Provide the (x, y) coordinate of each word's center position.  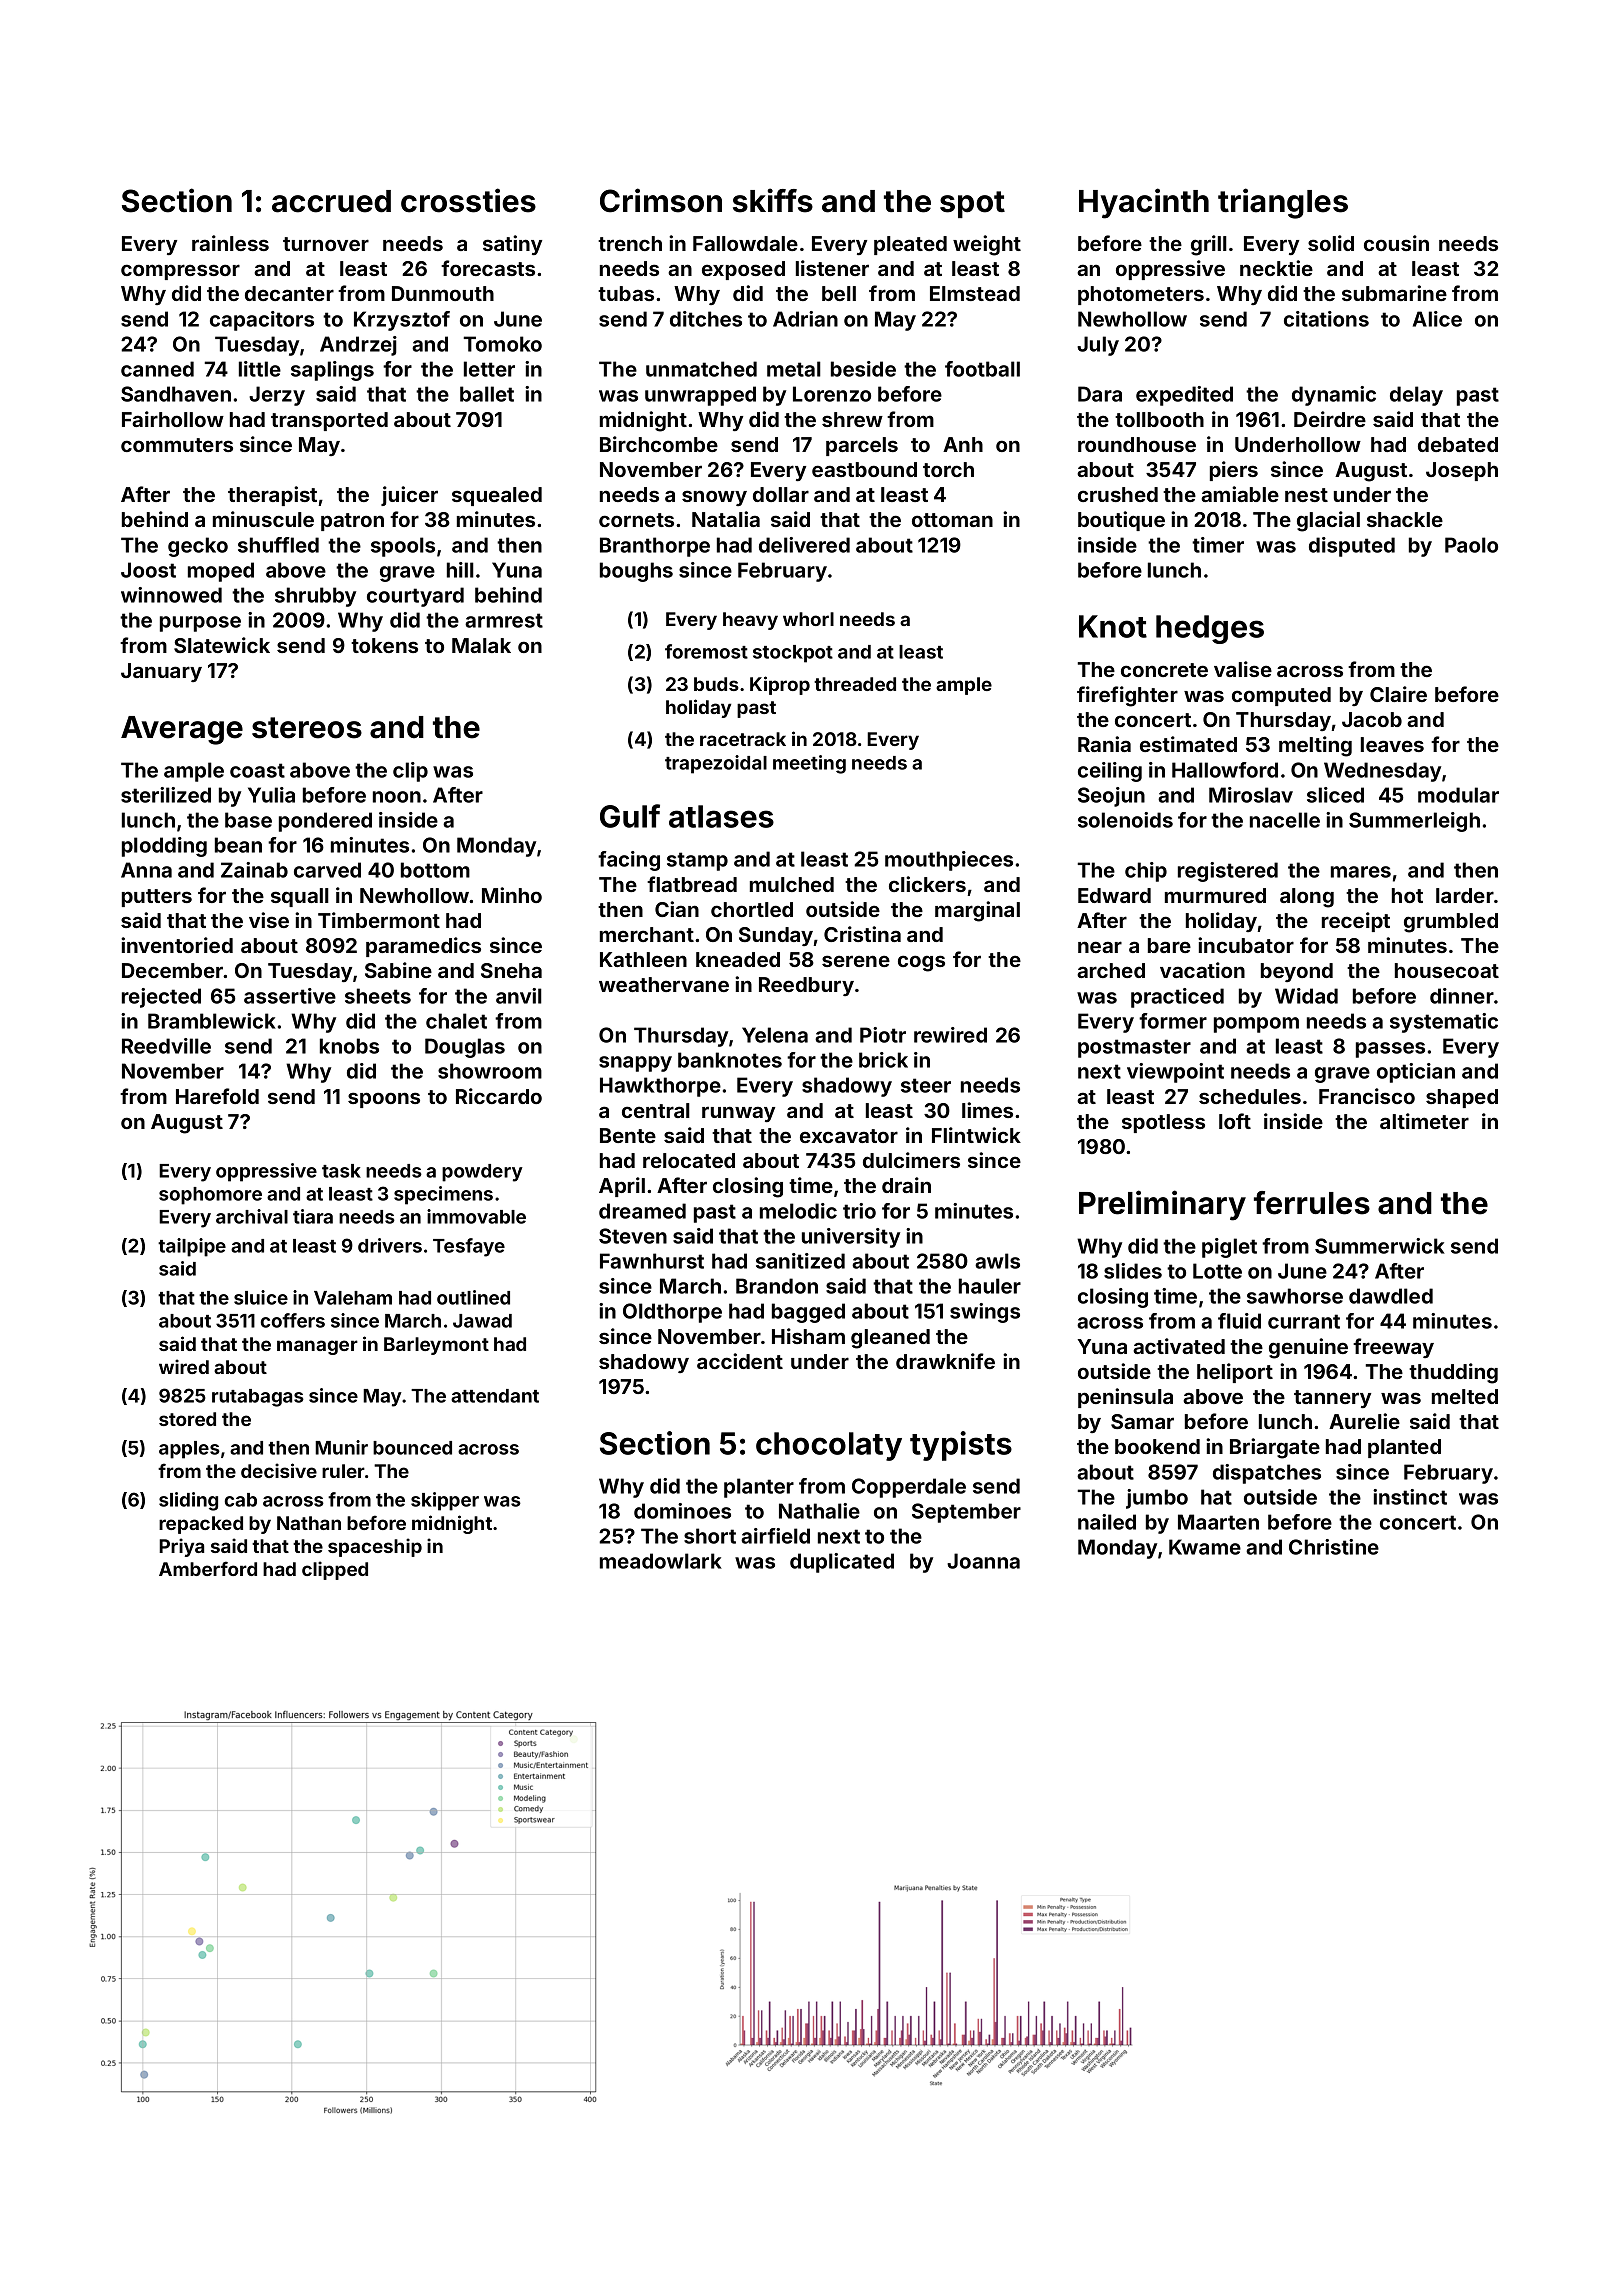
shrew (852, 419)
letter (489, 369)
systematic (1444, 1023)
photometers (1141, 295)
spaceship (375, 1547)
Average (182, 730)
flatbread (692, 884)
